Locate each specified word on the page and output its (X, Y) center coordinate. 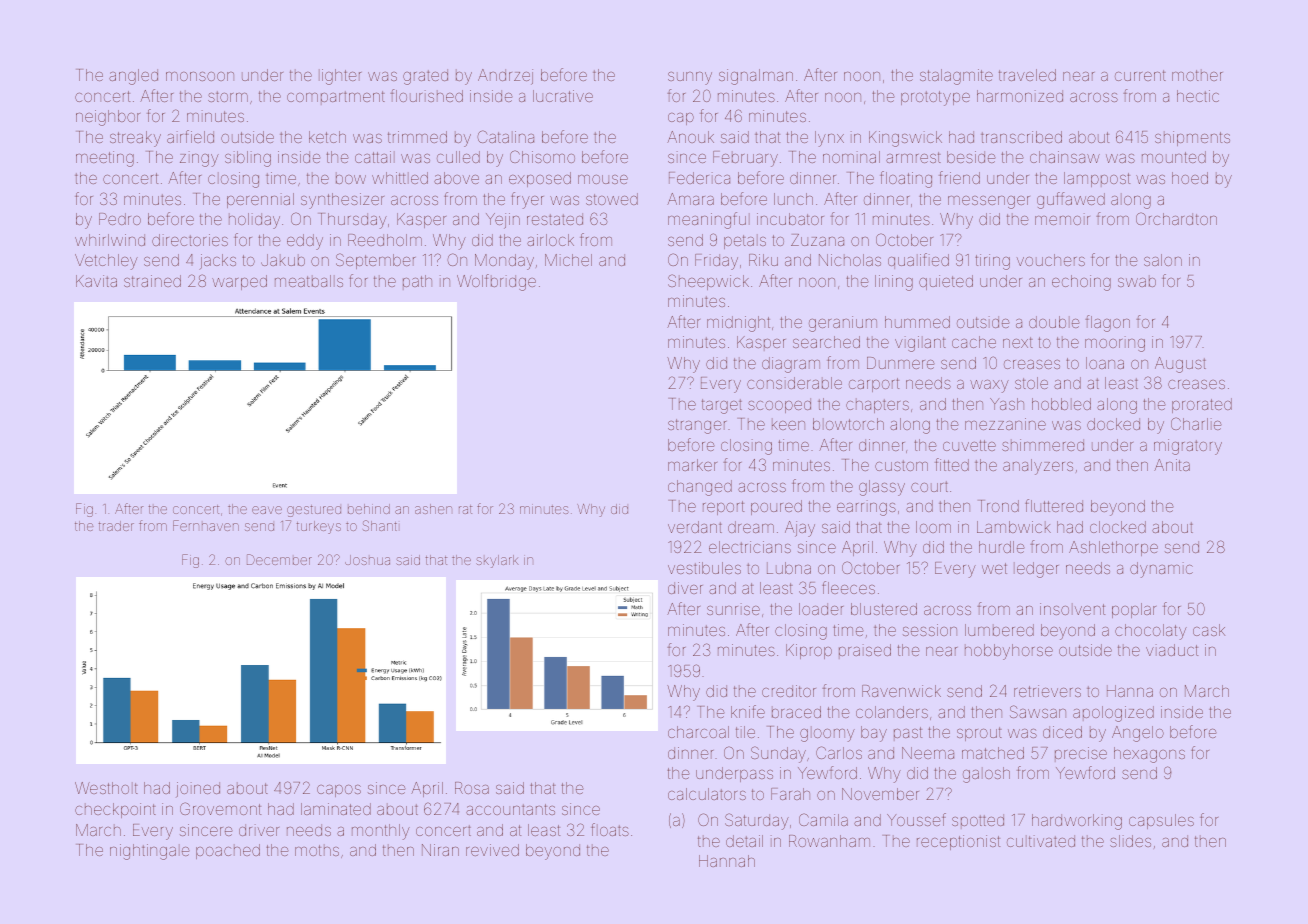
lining (894, 283)
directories (190, 240)
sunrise (733, 609)
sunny (690, 78)
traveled (1027, 75)
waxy (989, 386)
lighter (340, 77)
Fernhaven (206, 525)
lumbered (999, 630)
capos (339, 791)
